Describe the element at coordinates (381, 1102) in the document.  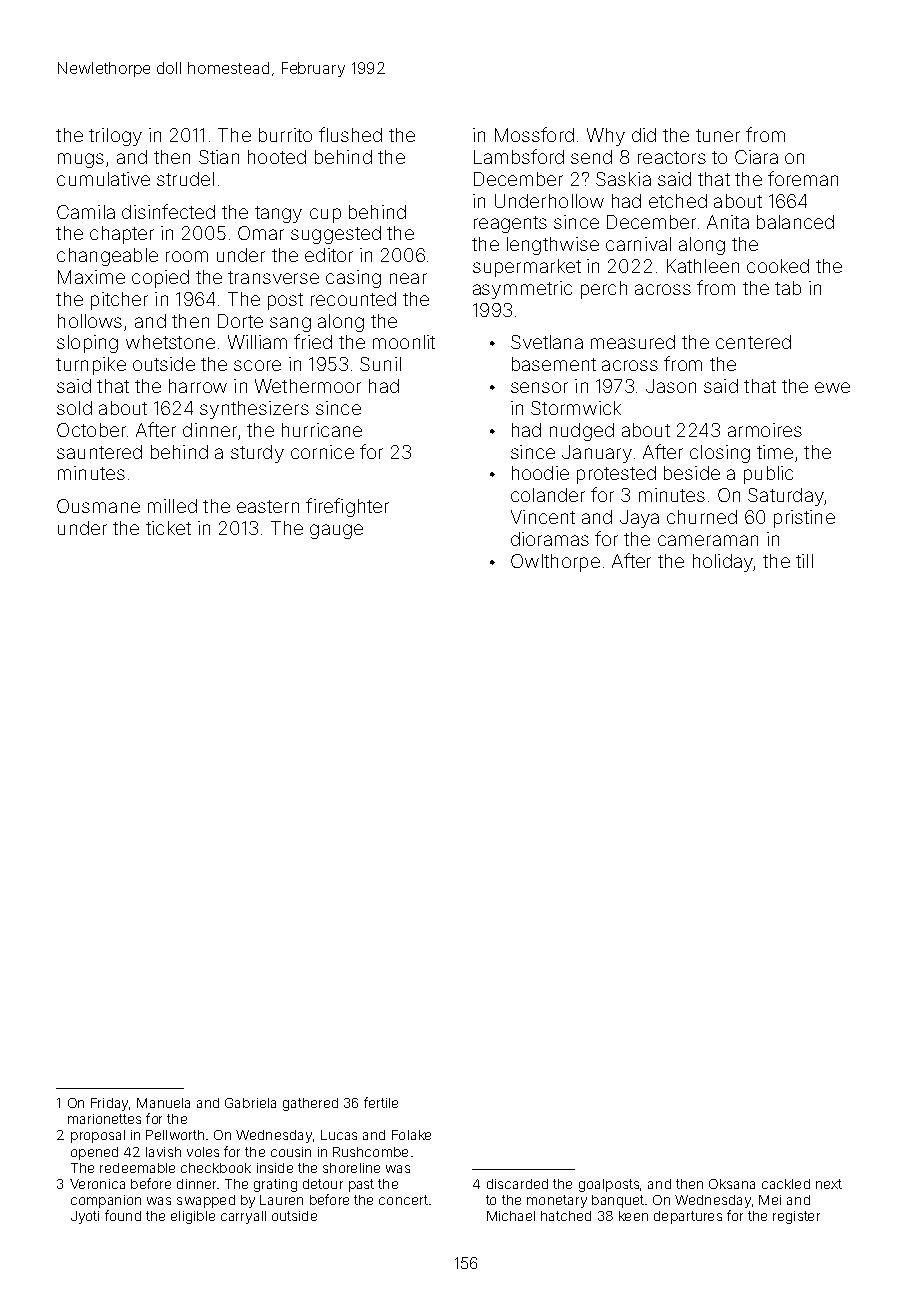
I see `fertile` at that location.
